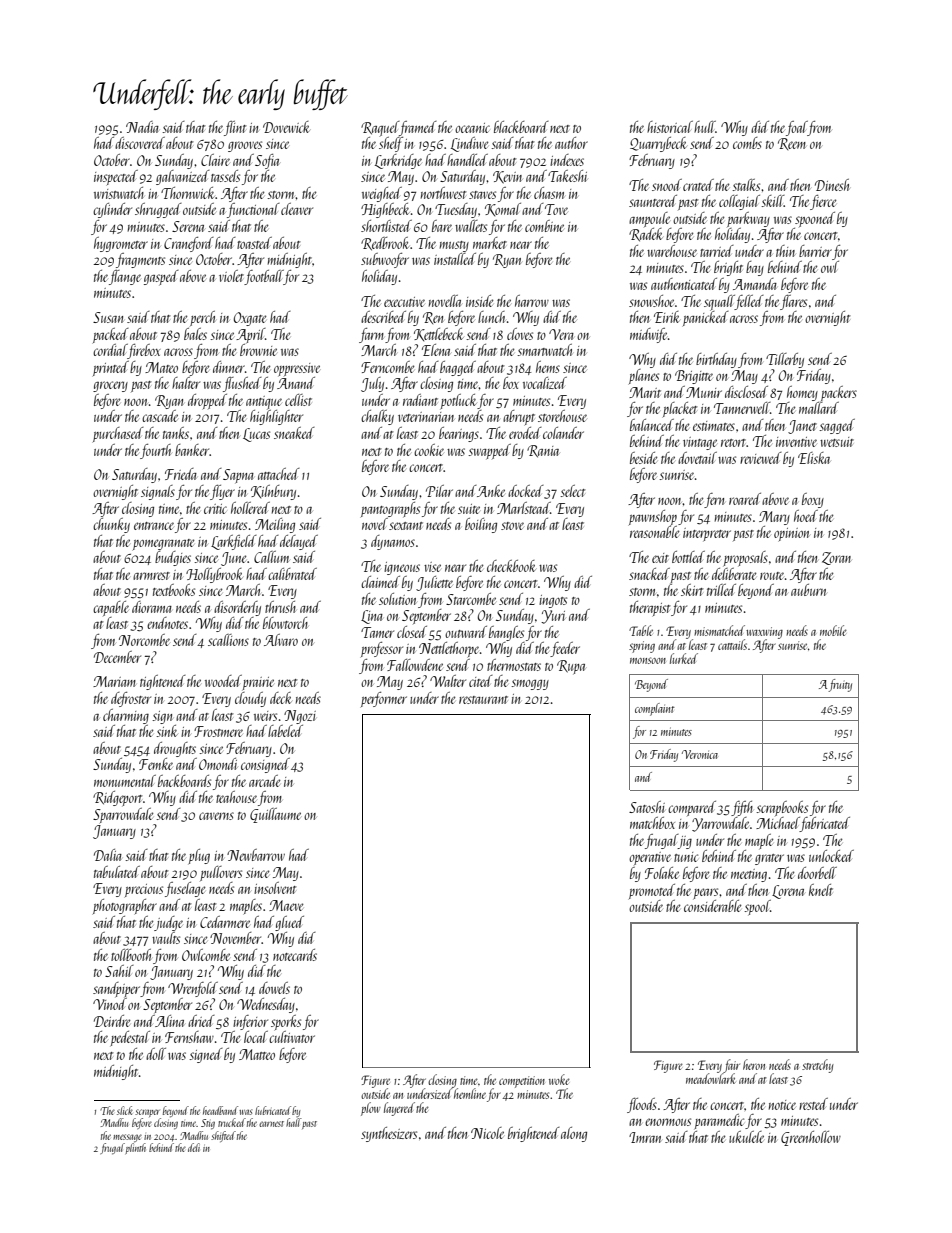 The width and height of the document is (952, 1233). Describe the element at coordinates (156, 1054) in the document. I see `doll` at that location.
